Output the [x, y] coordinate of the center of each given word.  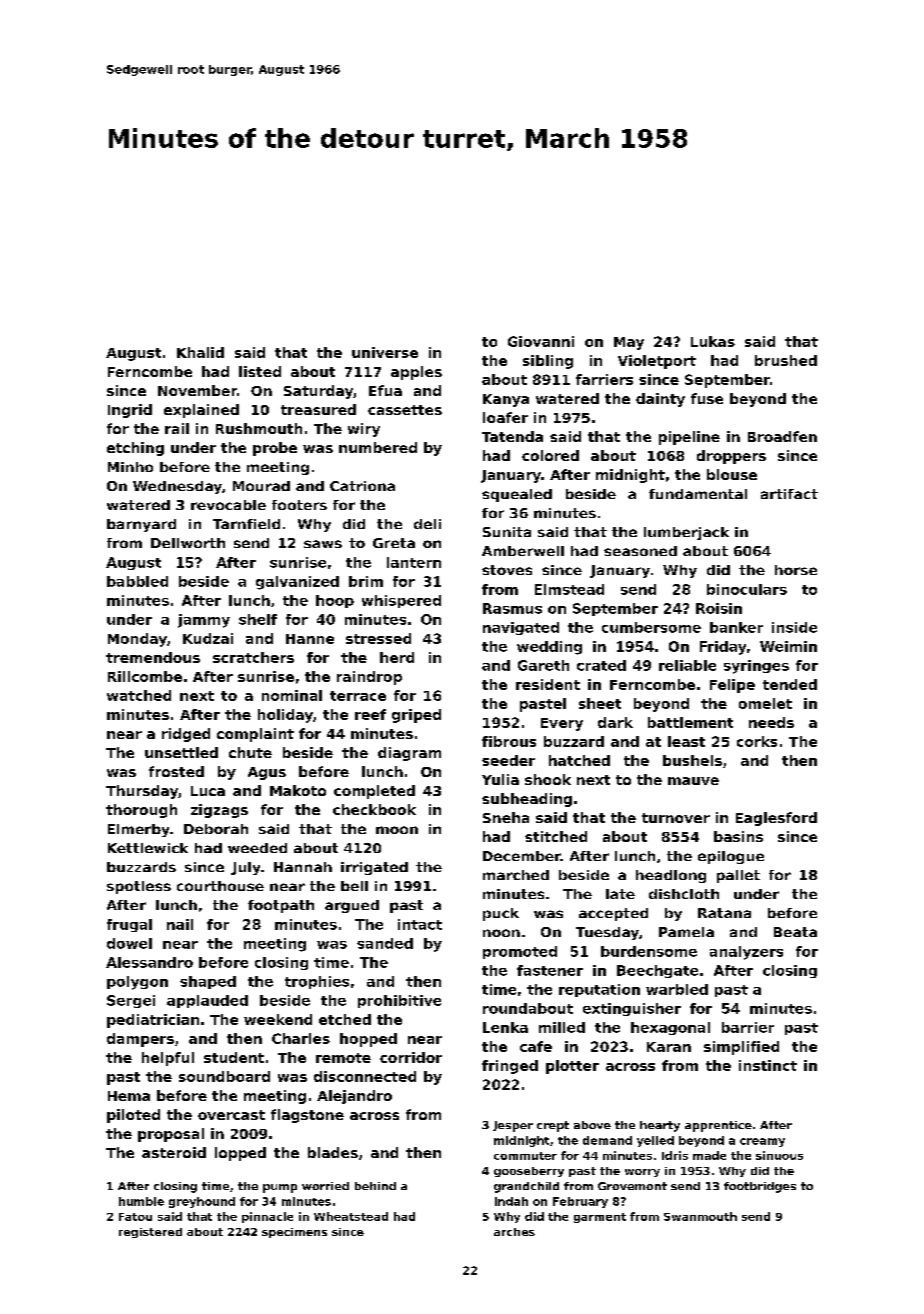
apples [416, 373]
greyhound [202, 1202]
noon [501, 933]
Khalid [200, 352]
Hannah [303, 867]
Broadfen [782, 436]
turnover [676, 818]
